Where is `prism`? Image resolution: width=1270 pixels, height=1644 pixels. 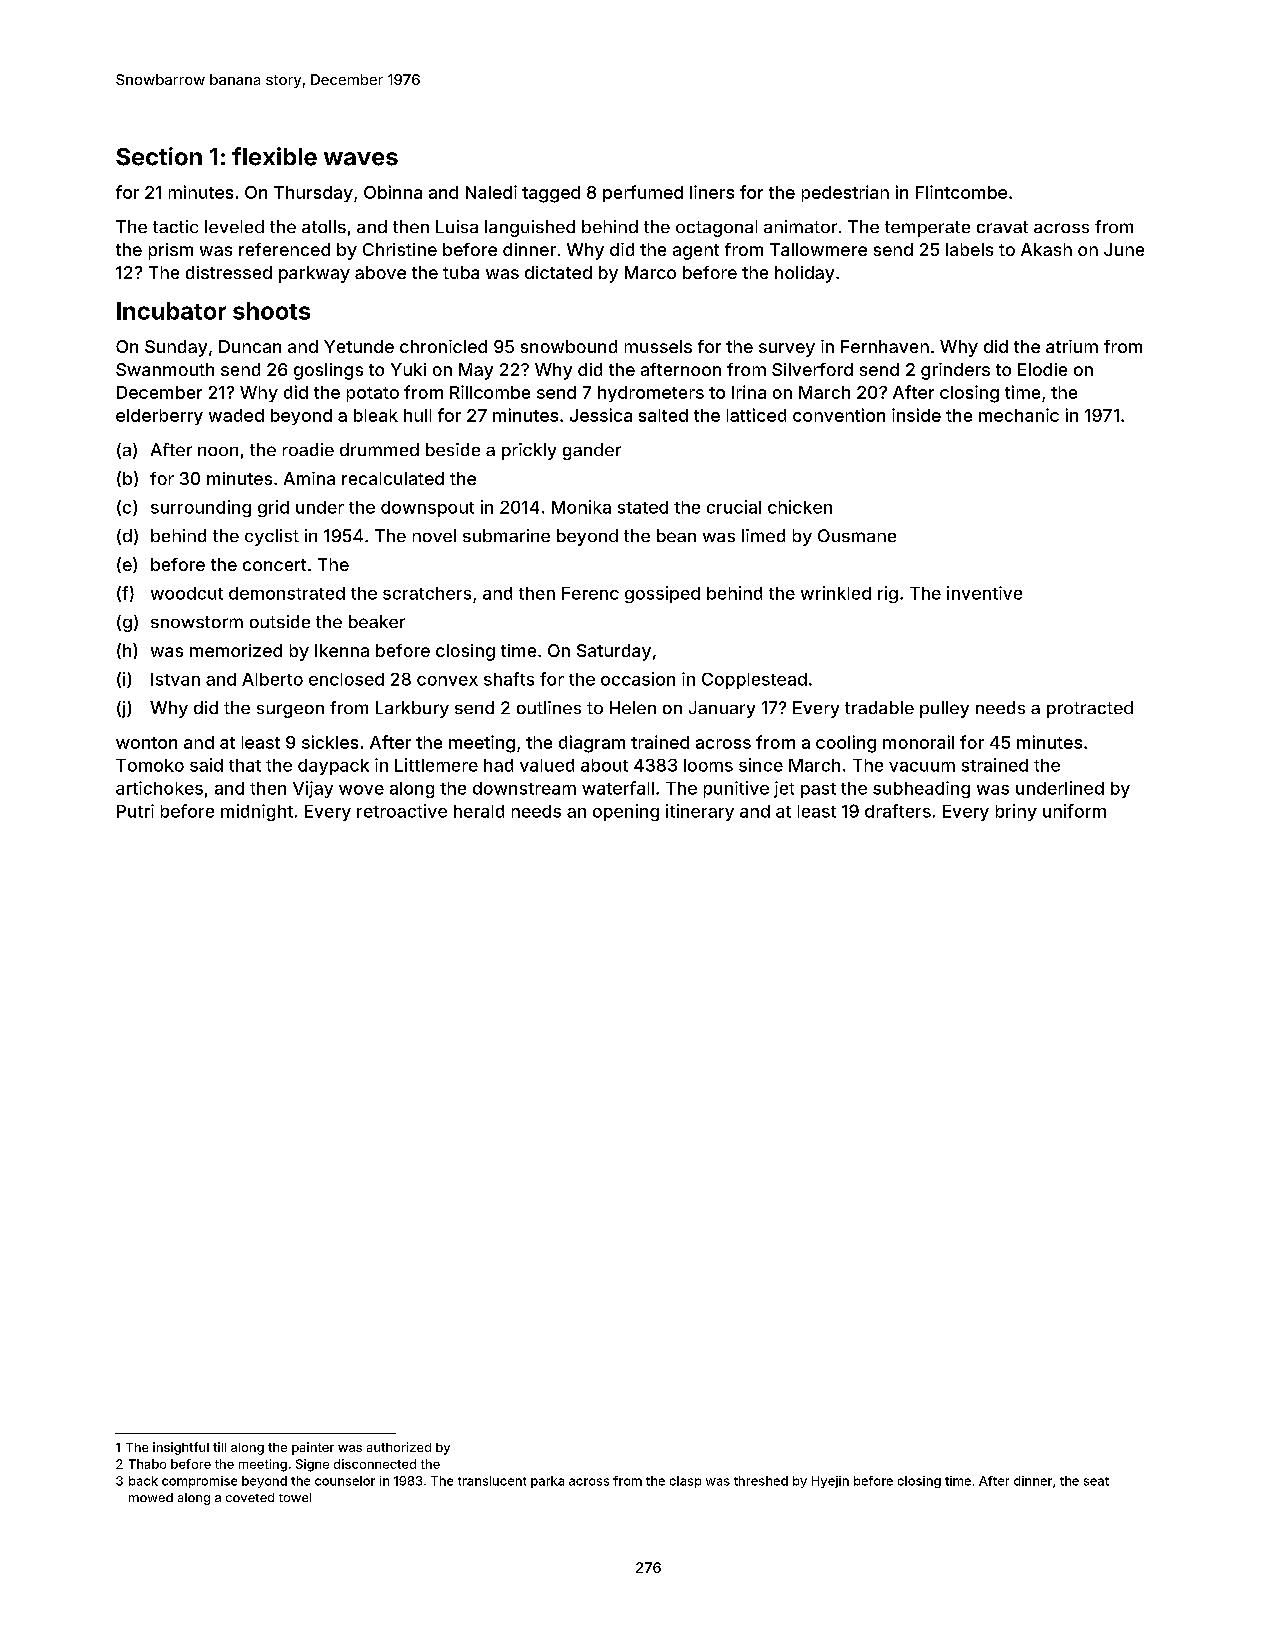 prism is located at coordinates (171, 251).
